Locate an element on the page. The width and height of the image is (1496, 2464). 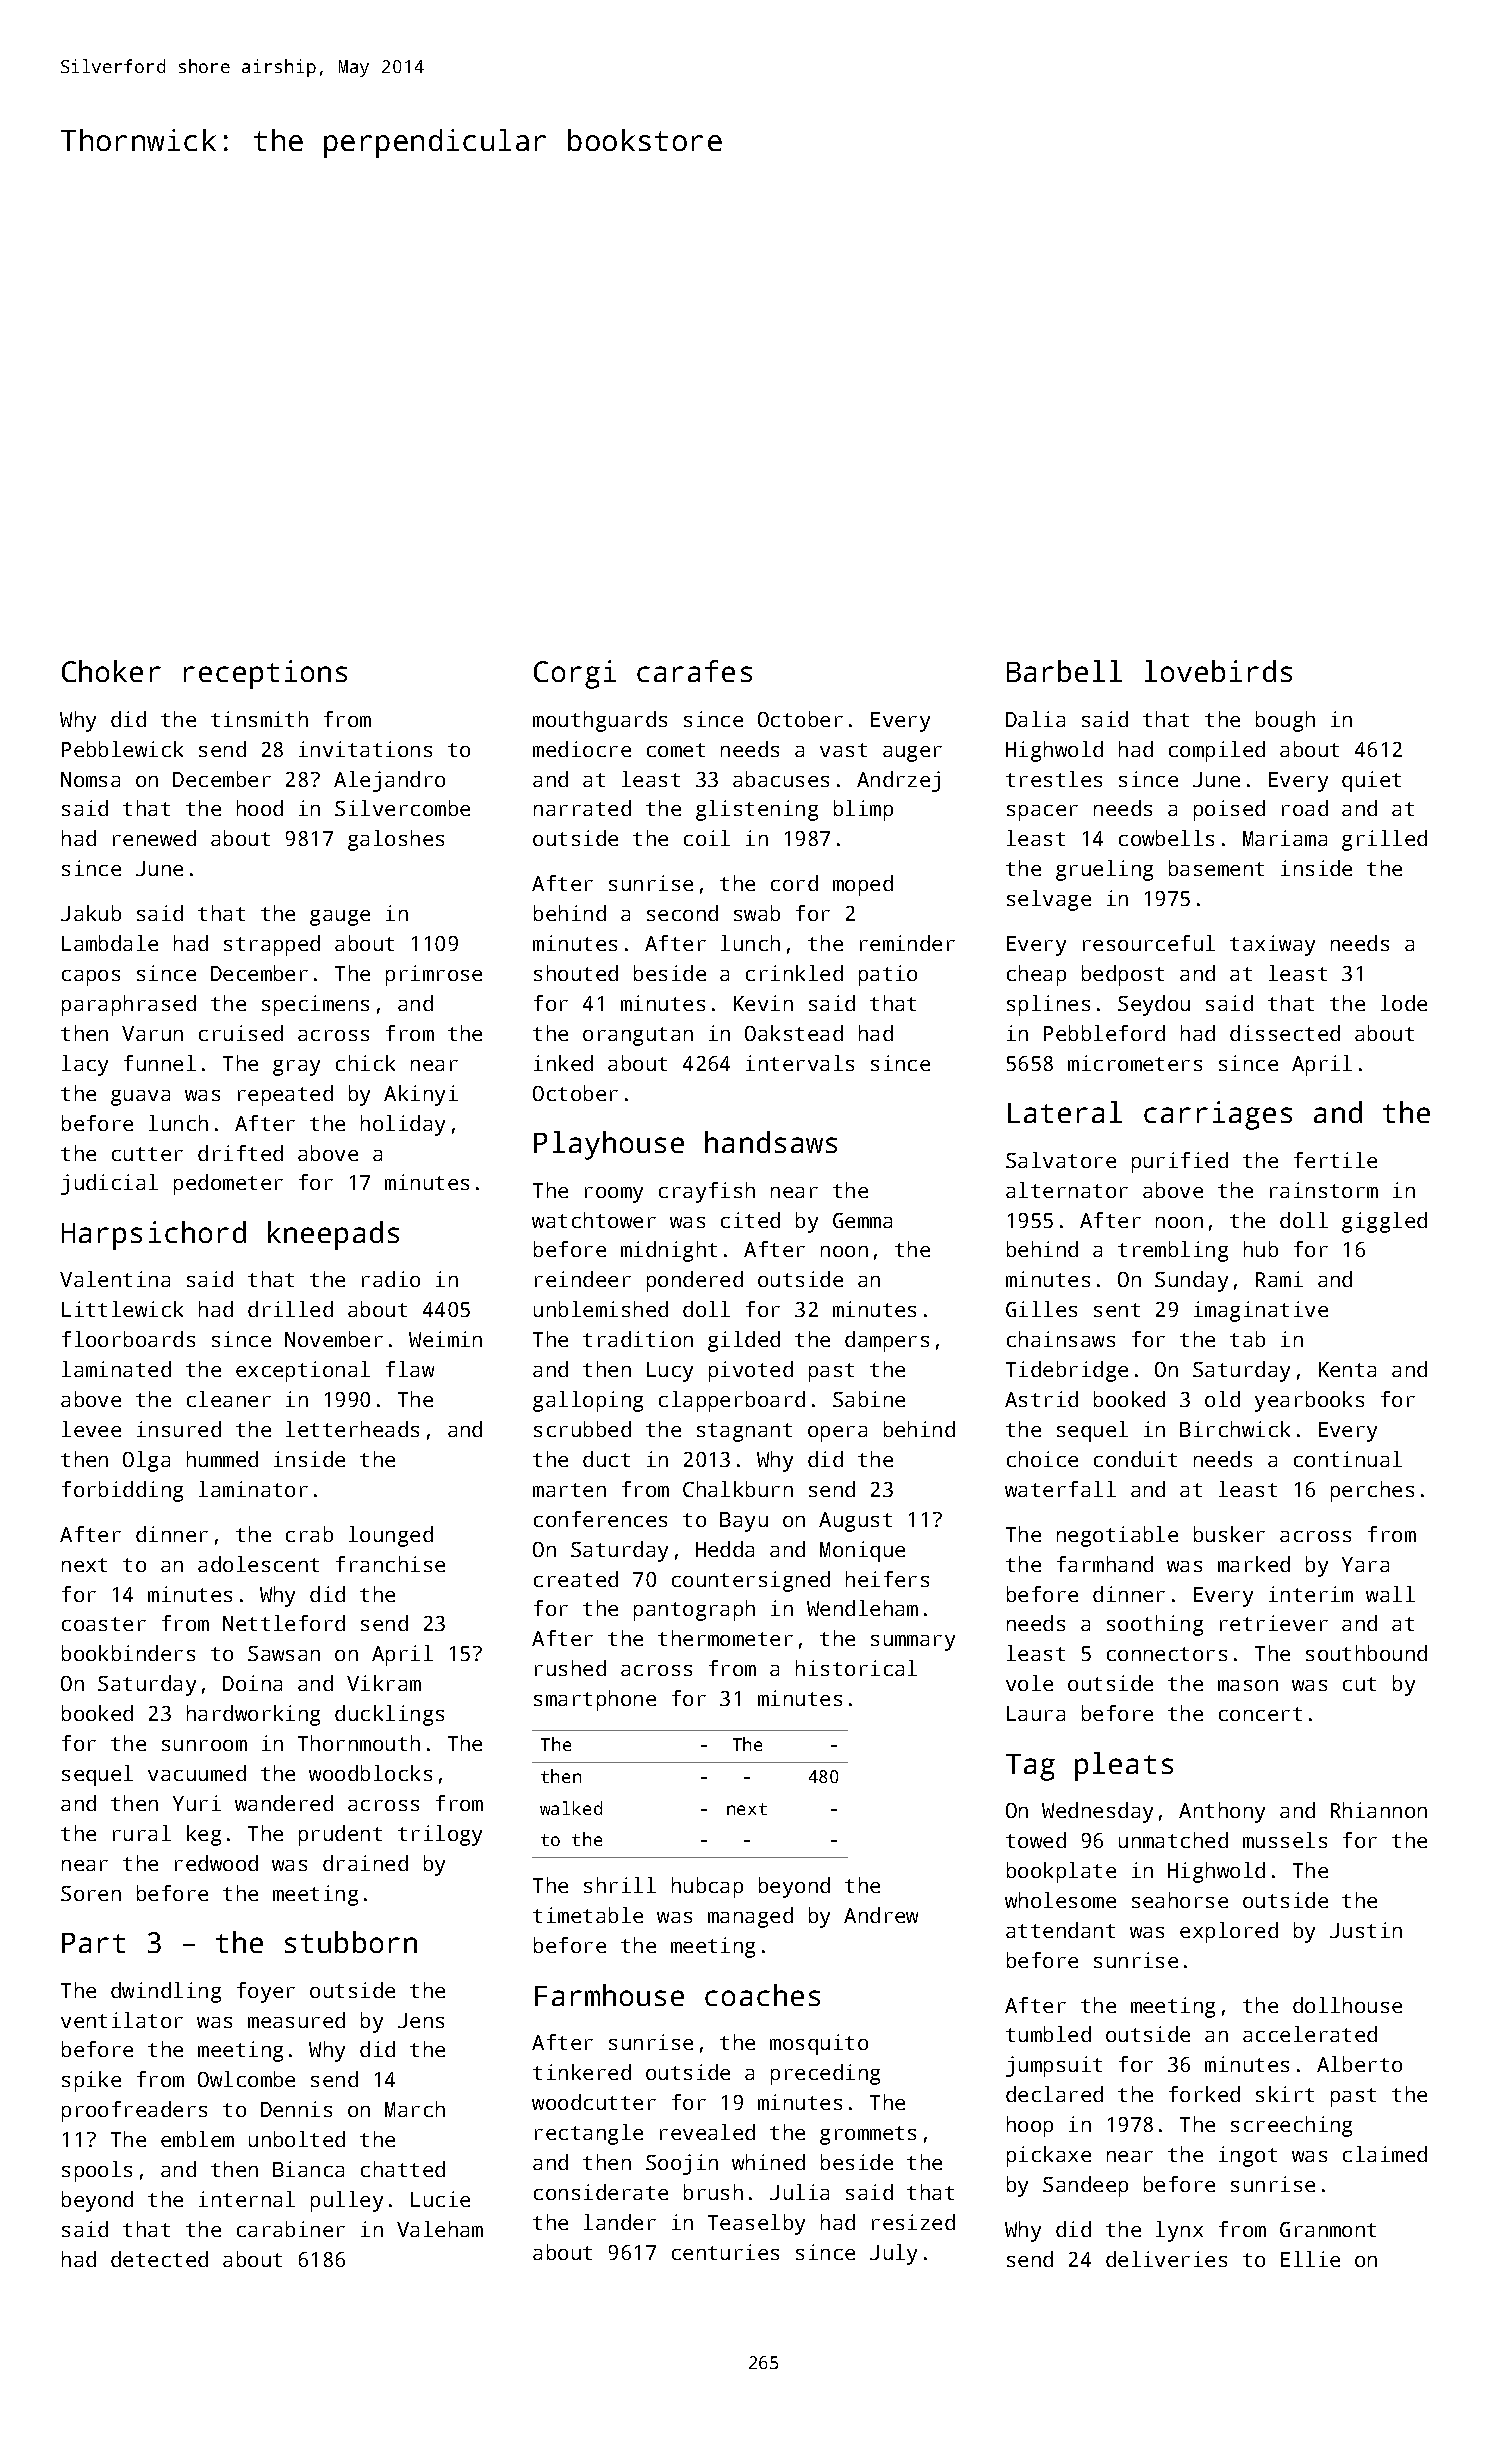
vacuumed is located at coordinates (197, 1773).
